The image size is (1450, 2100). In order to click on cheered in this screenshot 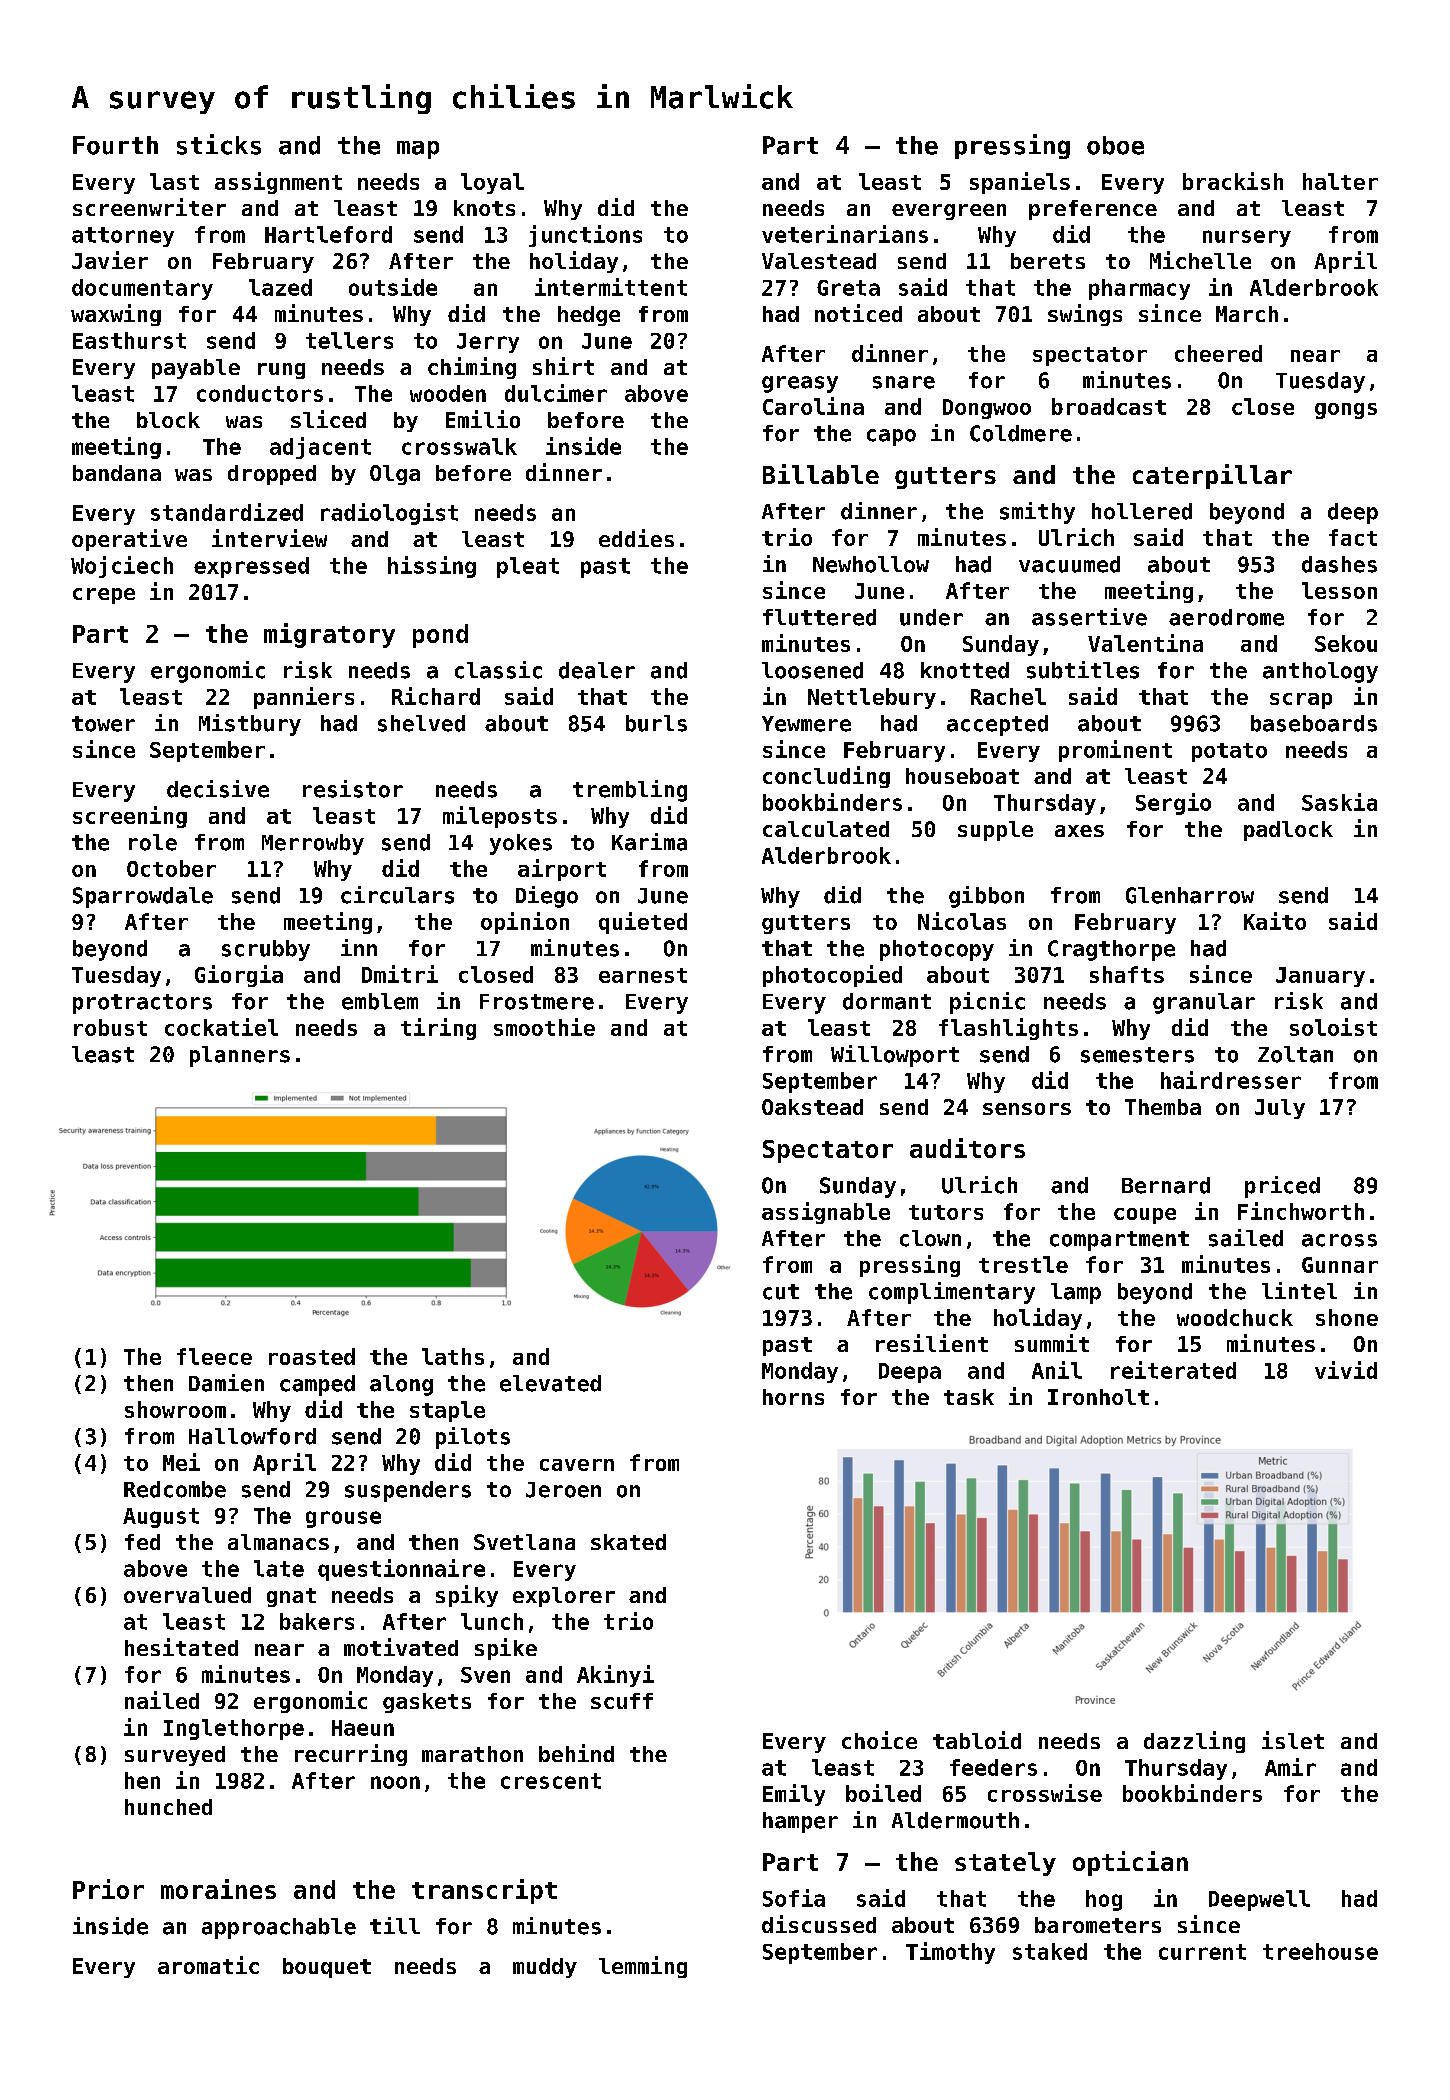, I will do `click(1218, 353)`.
